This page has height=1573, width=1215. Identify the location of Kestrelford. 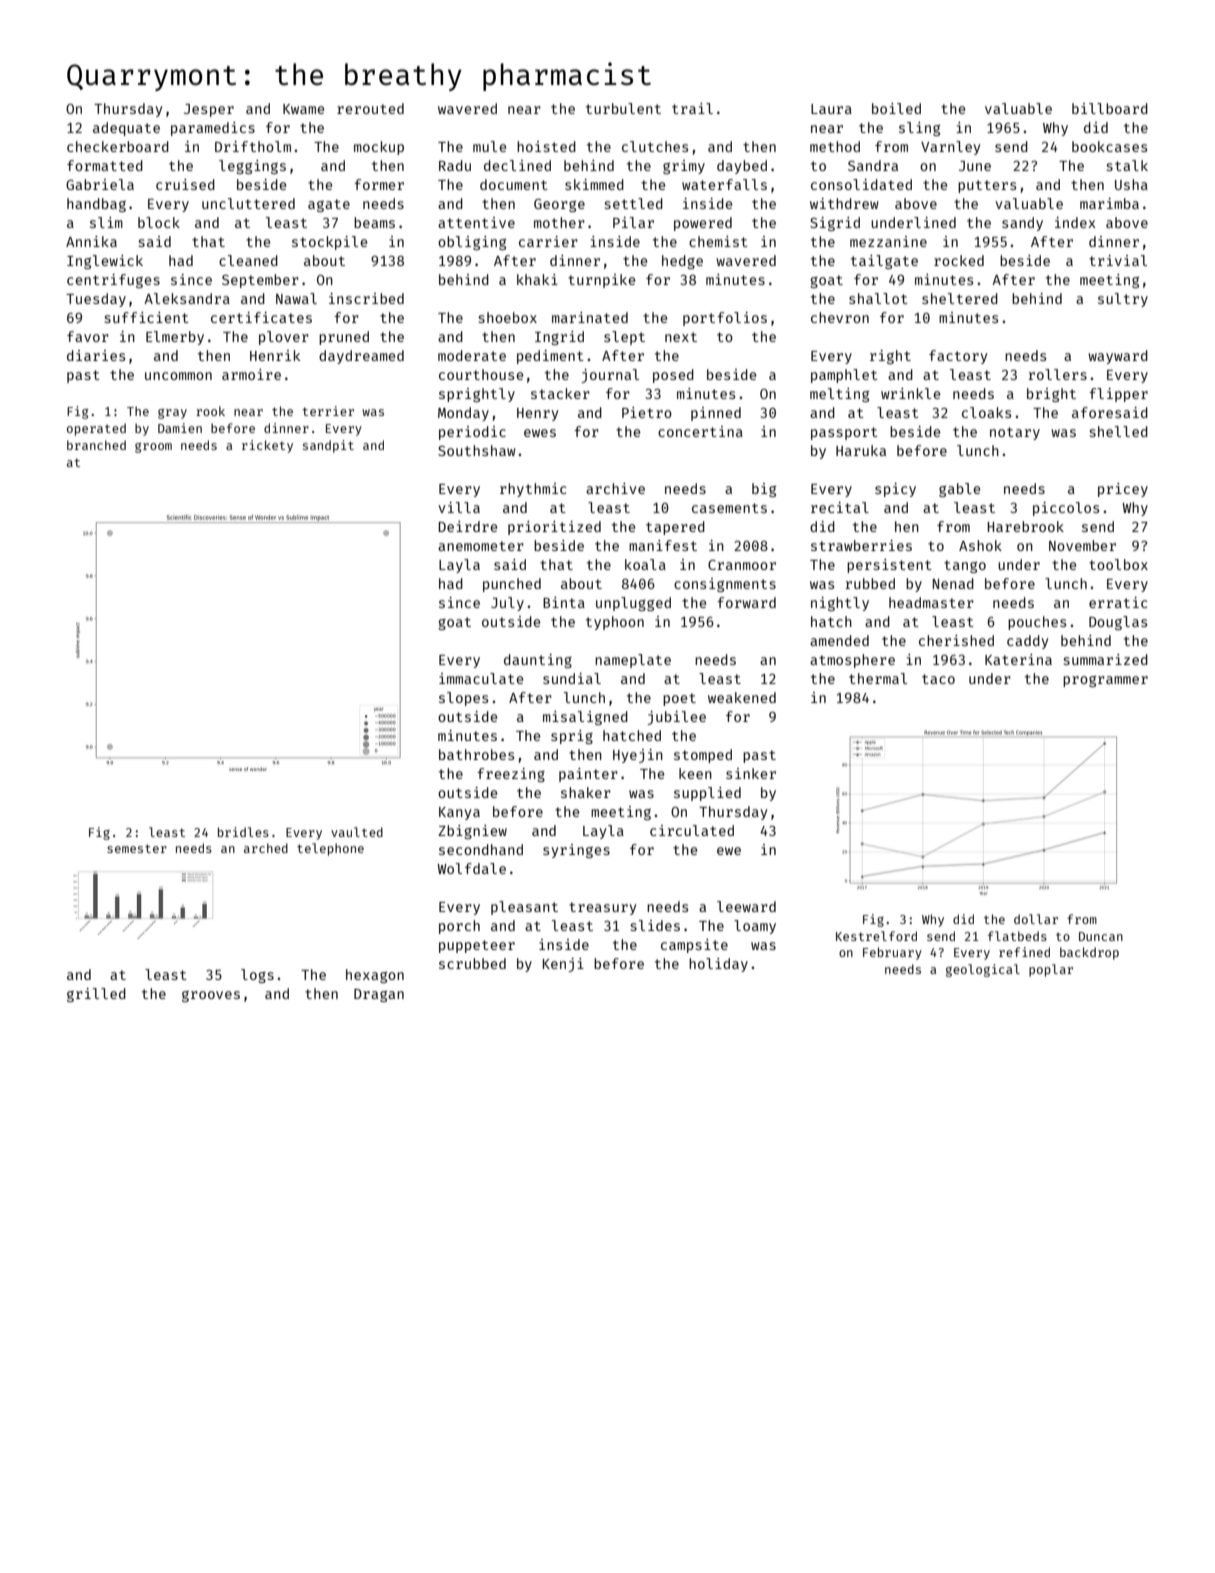
(876, 936).
